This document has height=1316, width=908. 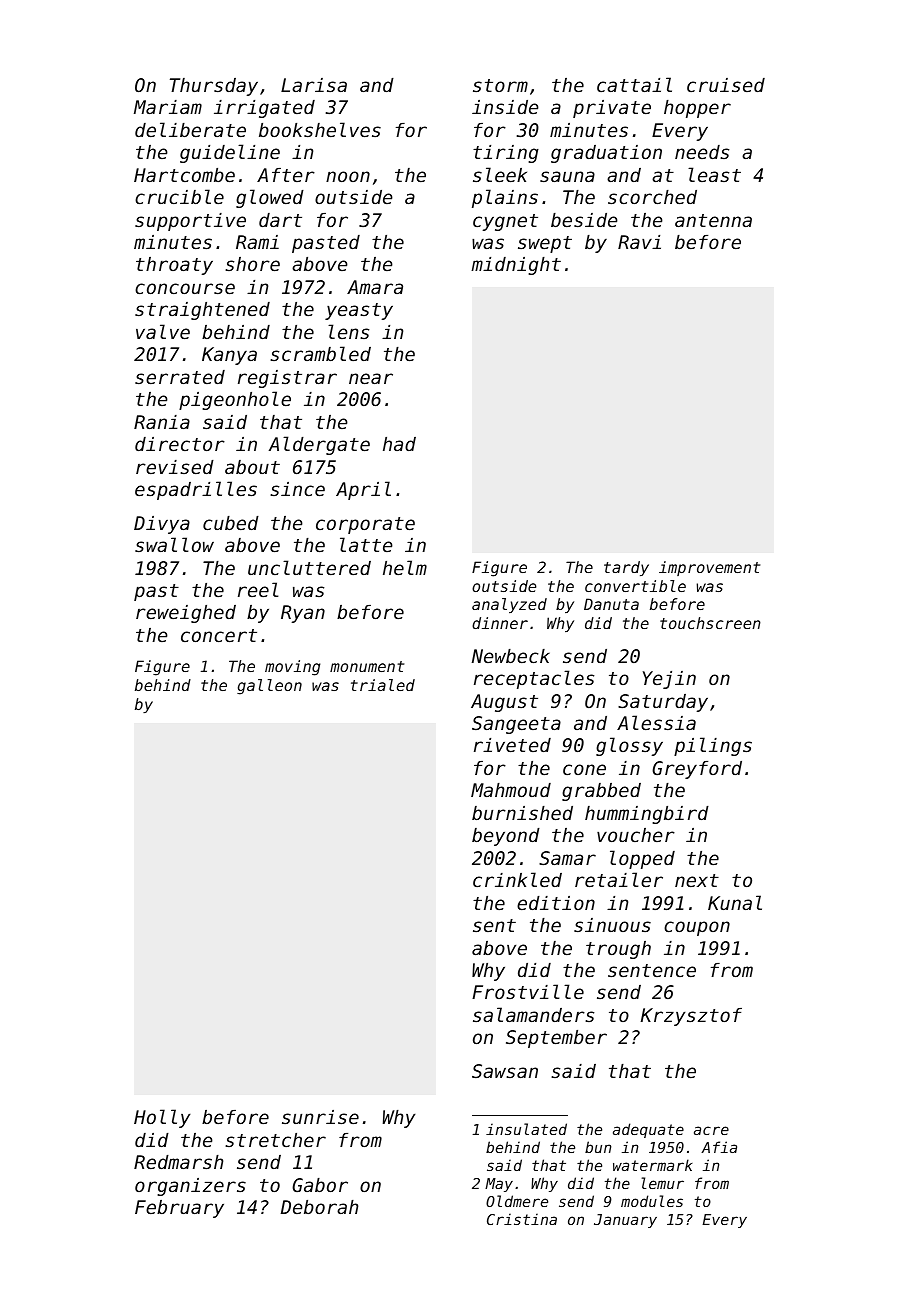 I want to click on galleon, so click(x=269, y=687).
